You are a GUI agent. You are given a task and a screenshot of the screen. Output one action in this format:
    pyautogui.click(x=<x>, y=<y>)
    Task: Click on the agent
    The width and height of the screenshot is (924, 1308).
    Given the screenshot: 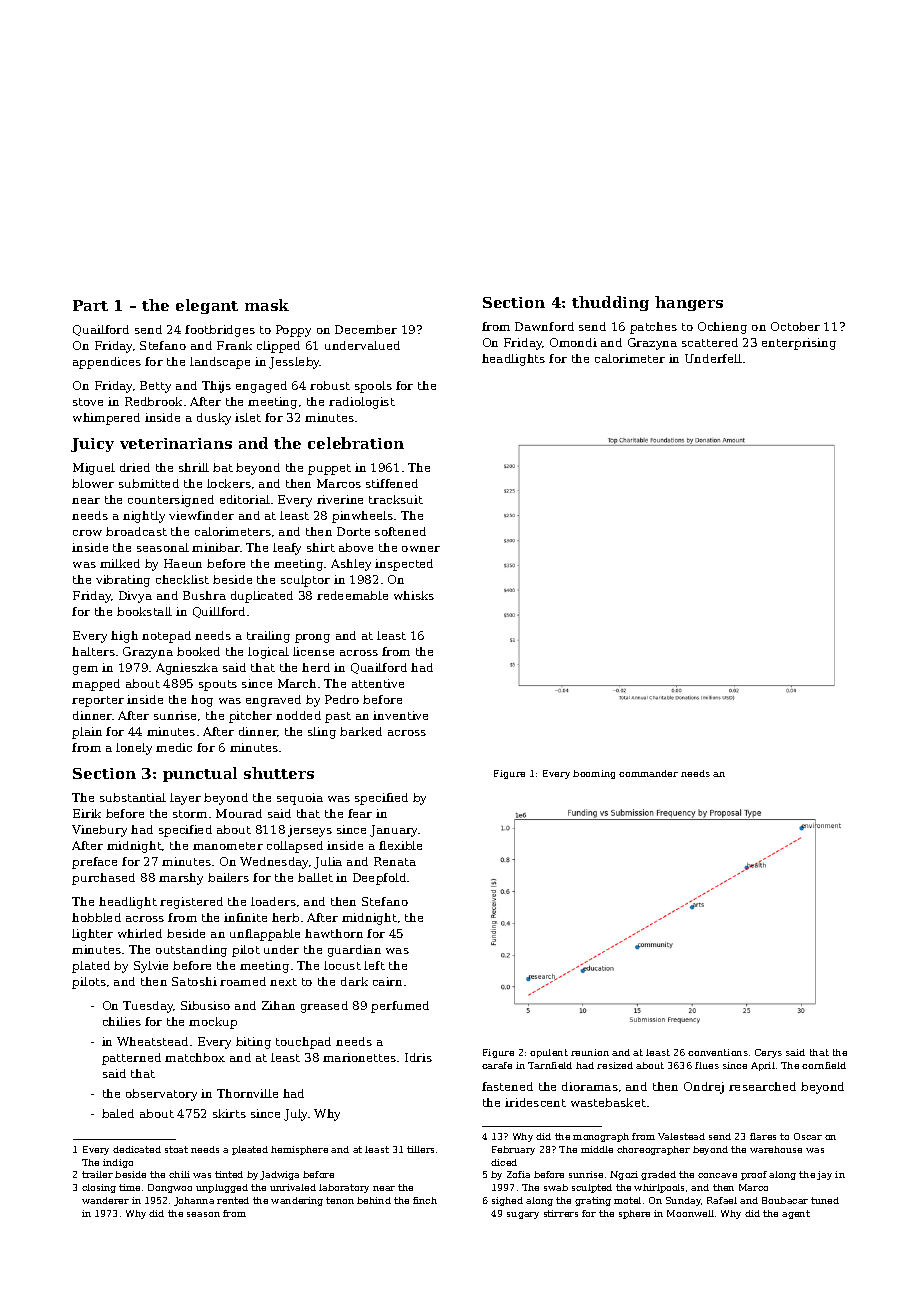 What is the action you would take?
    pyautogui.click(x=796, y=1214)
